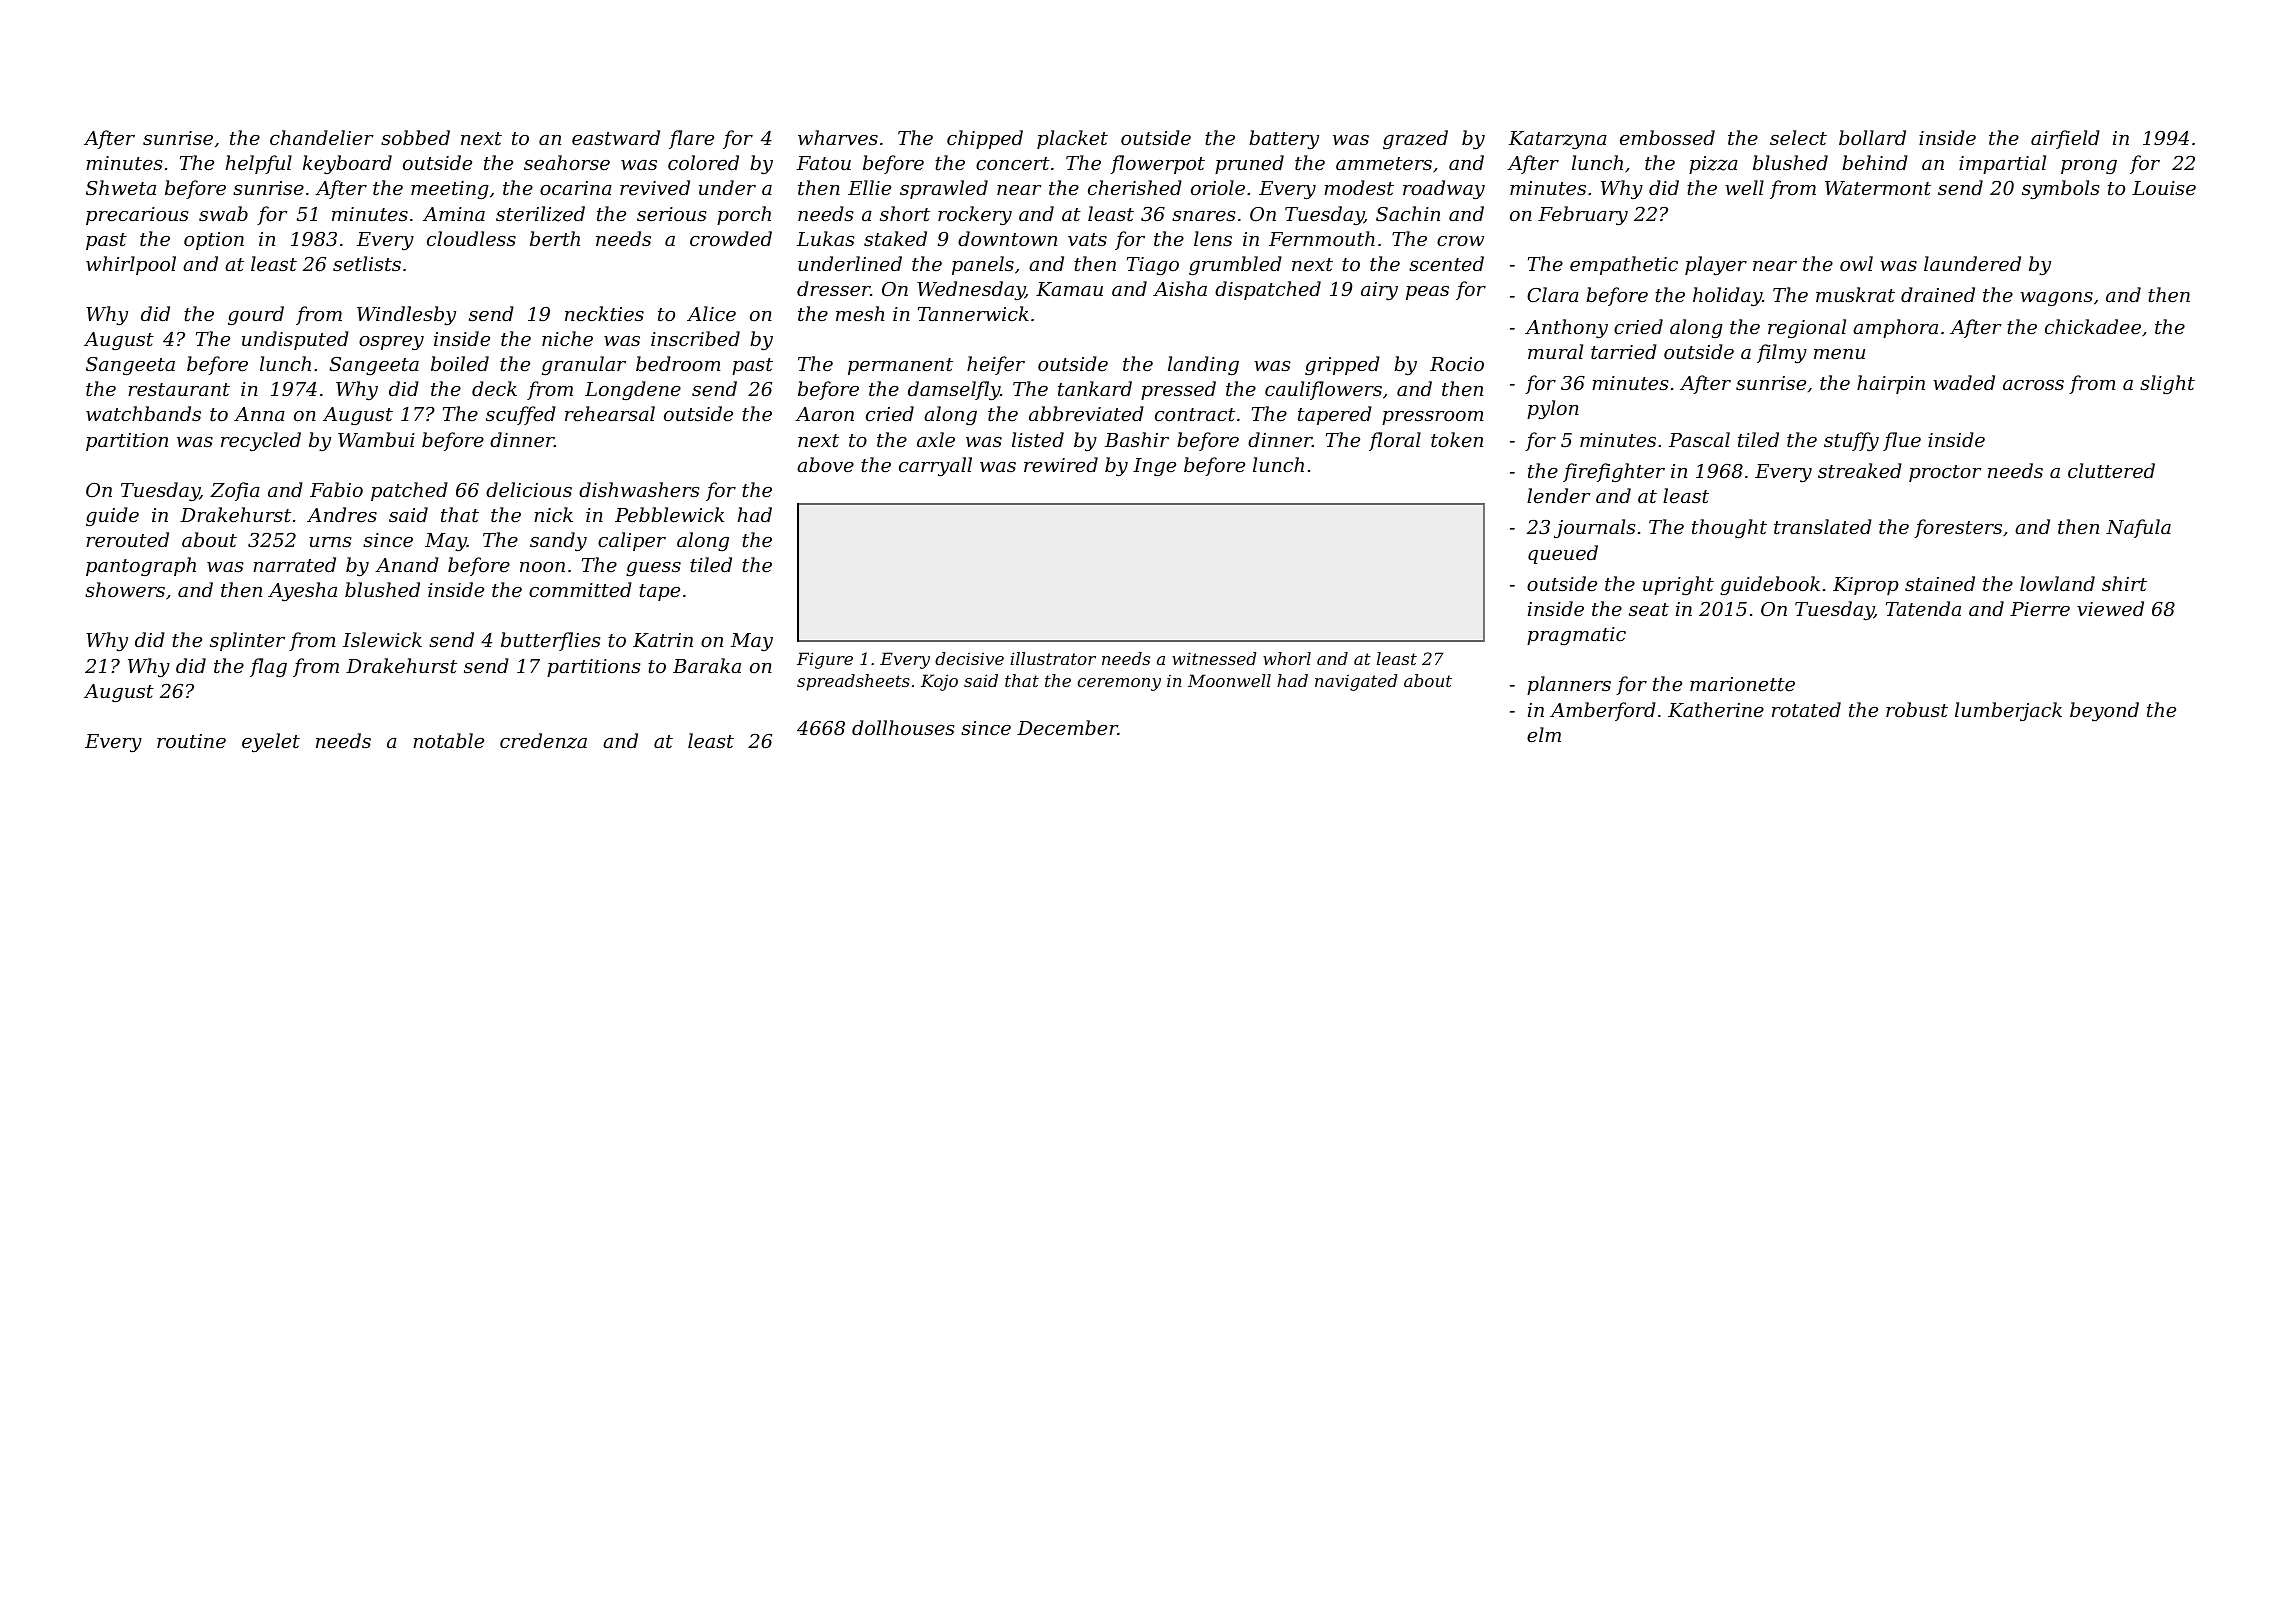  What do you see at coordinates (2056, 299) in the screenshot?
I see `wagons` at bounding box center [2056, 299].
